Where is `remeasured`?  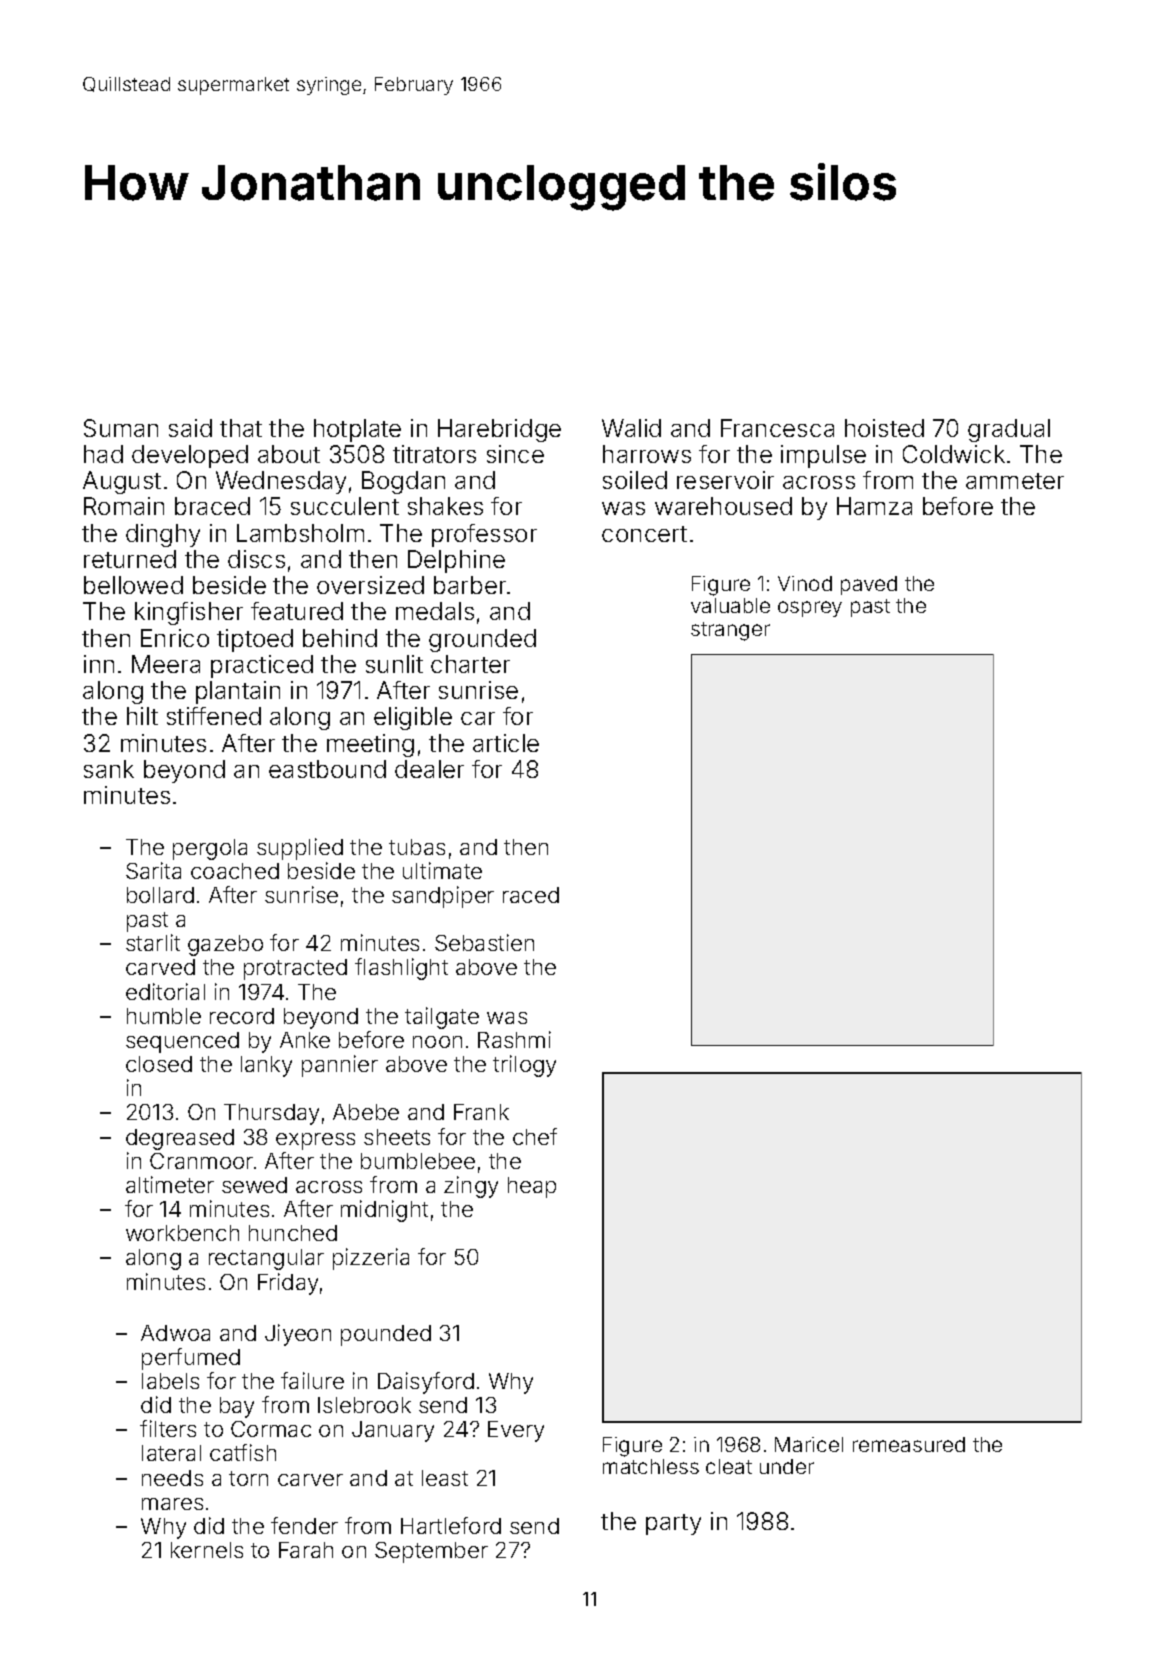
remeasured is located at coordinates (909, 1444).
